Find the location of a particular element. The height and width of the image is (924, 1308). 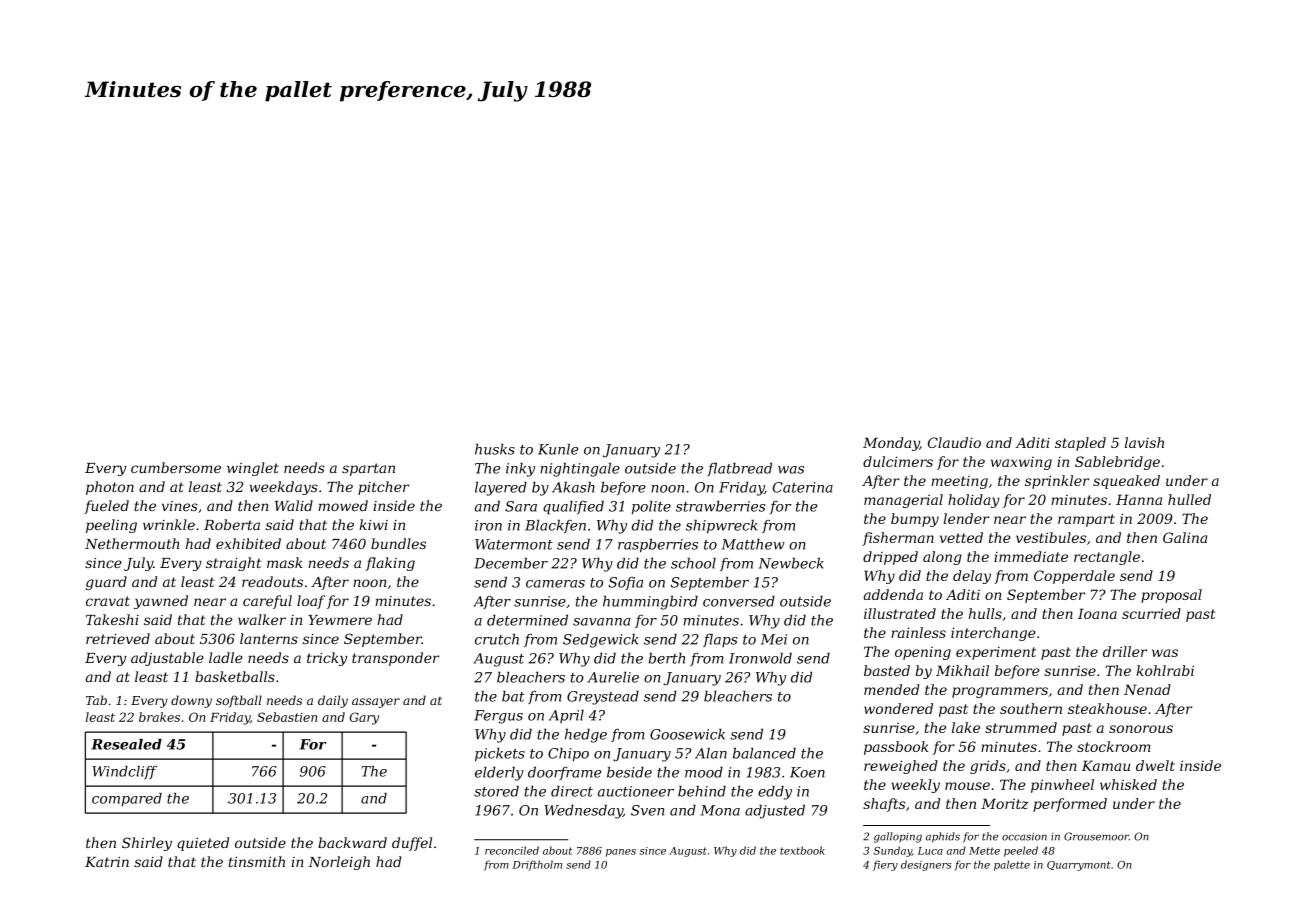

Katrin is located at coordinates (107, 862).
